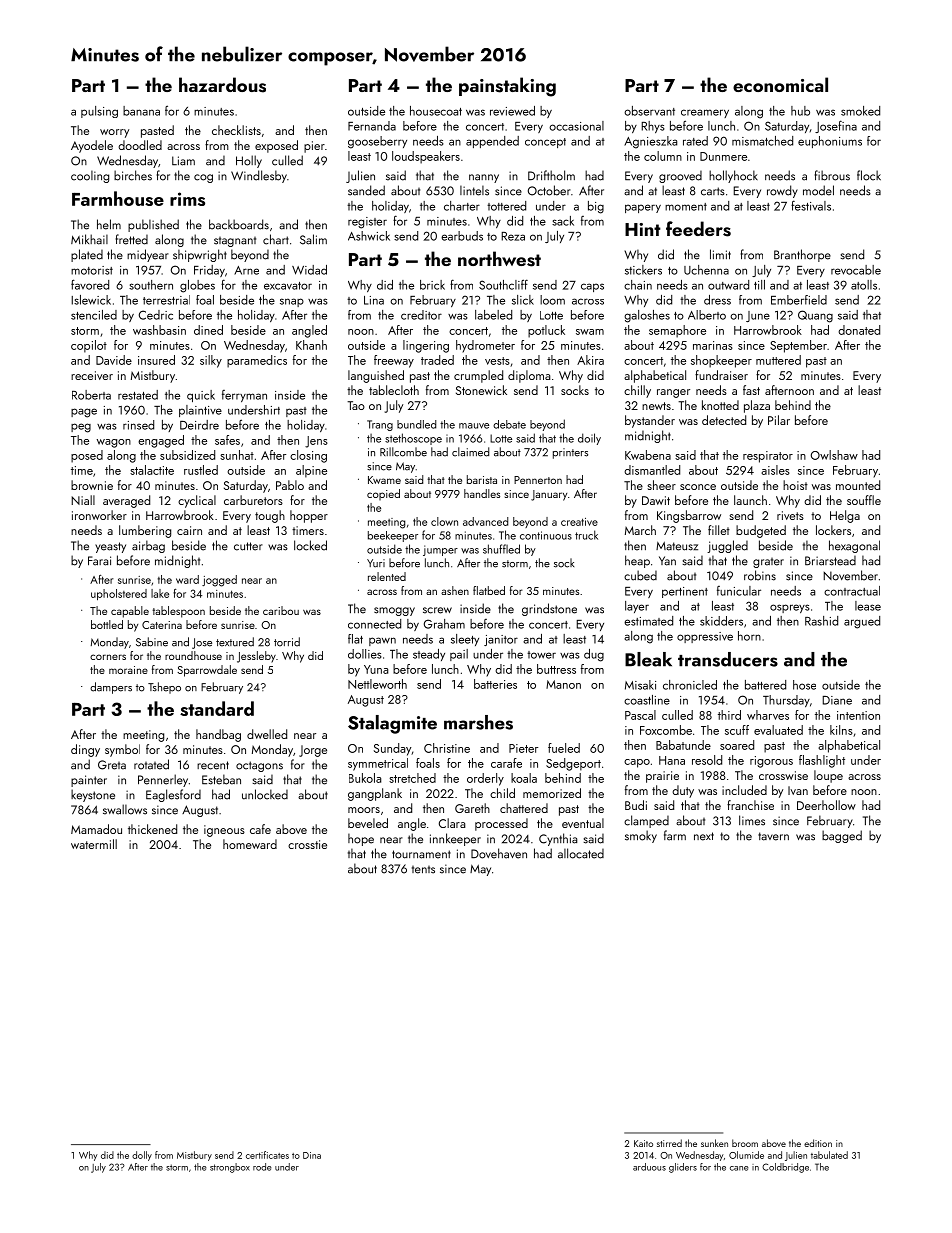 The image size is (952, 1233). Describe the element at coordinates (501, 549) in the screenshot. I see `shuffled` at that location.
